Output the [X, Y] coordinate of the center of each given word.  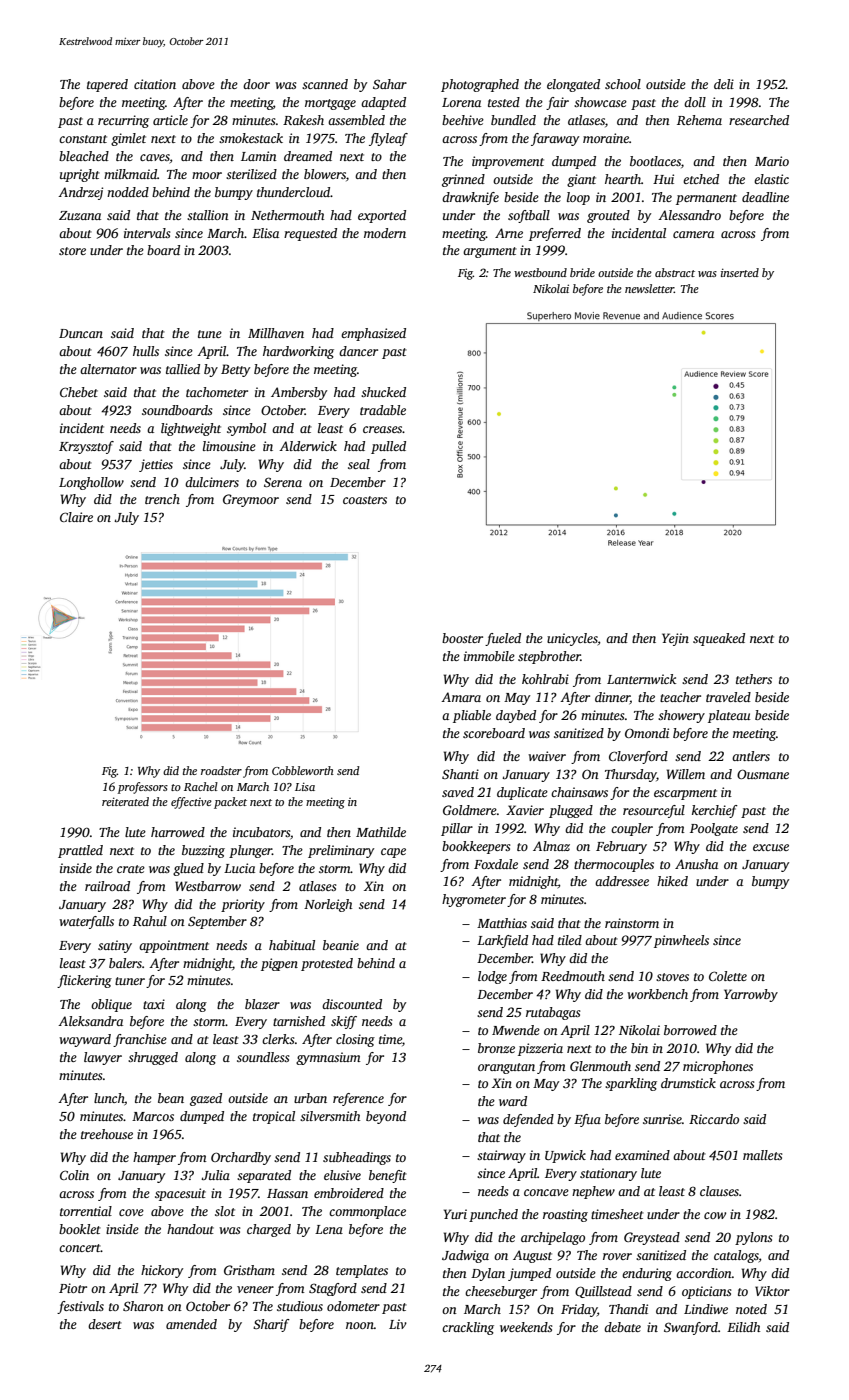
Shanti [460, 774]
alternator [108, 369]
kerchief [715, 811]
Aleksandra [90, 1021]
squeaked [719, 639]
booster [462, 638]
